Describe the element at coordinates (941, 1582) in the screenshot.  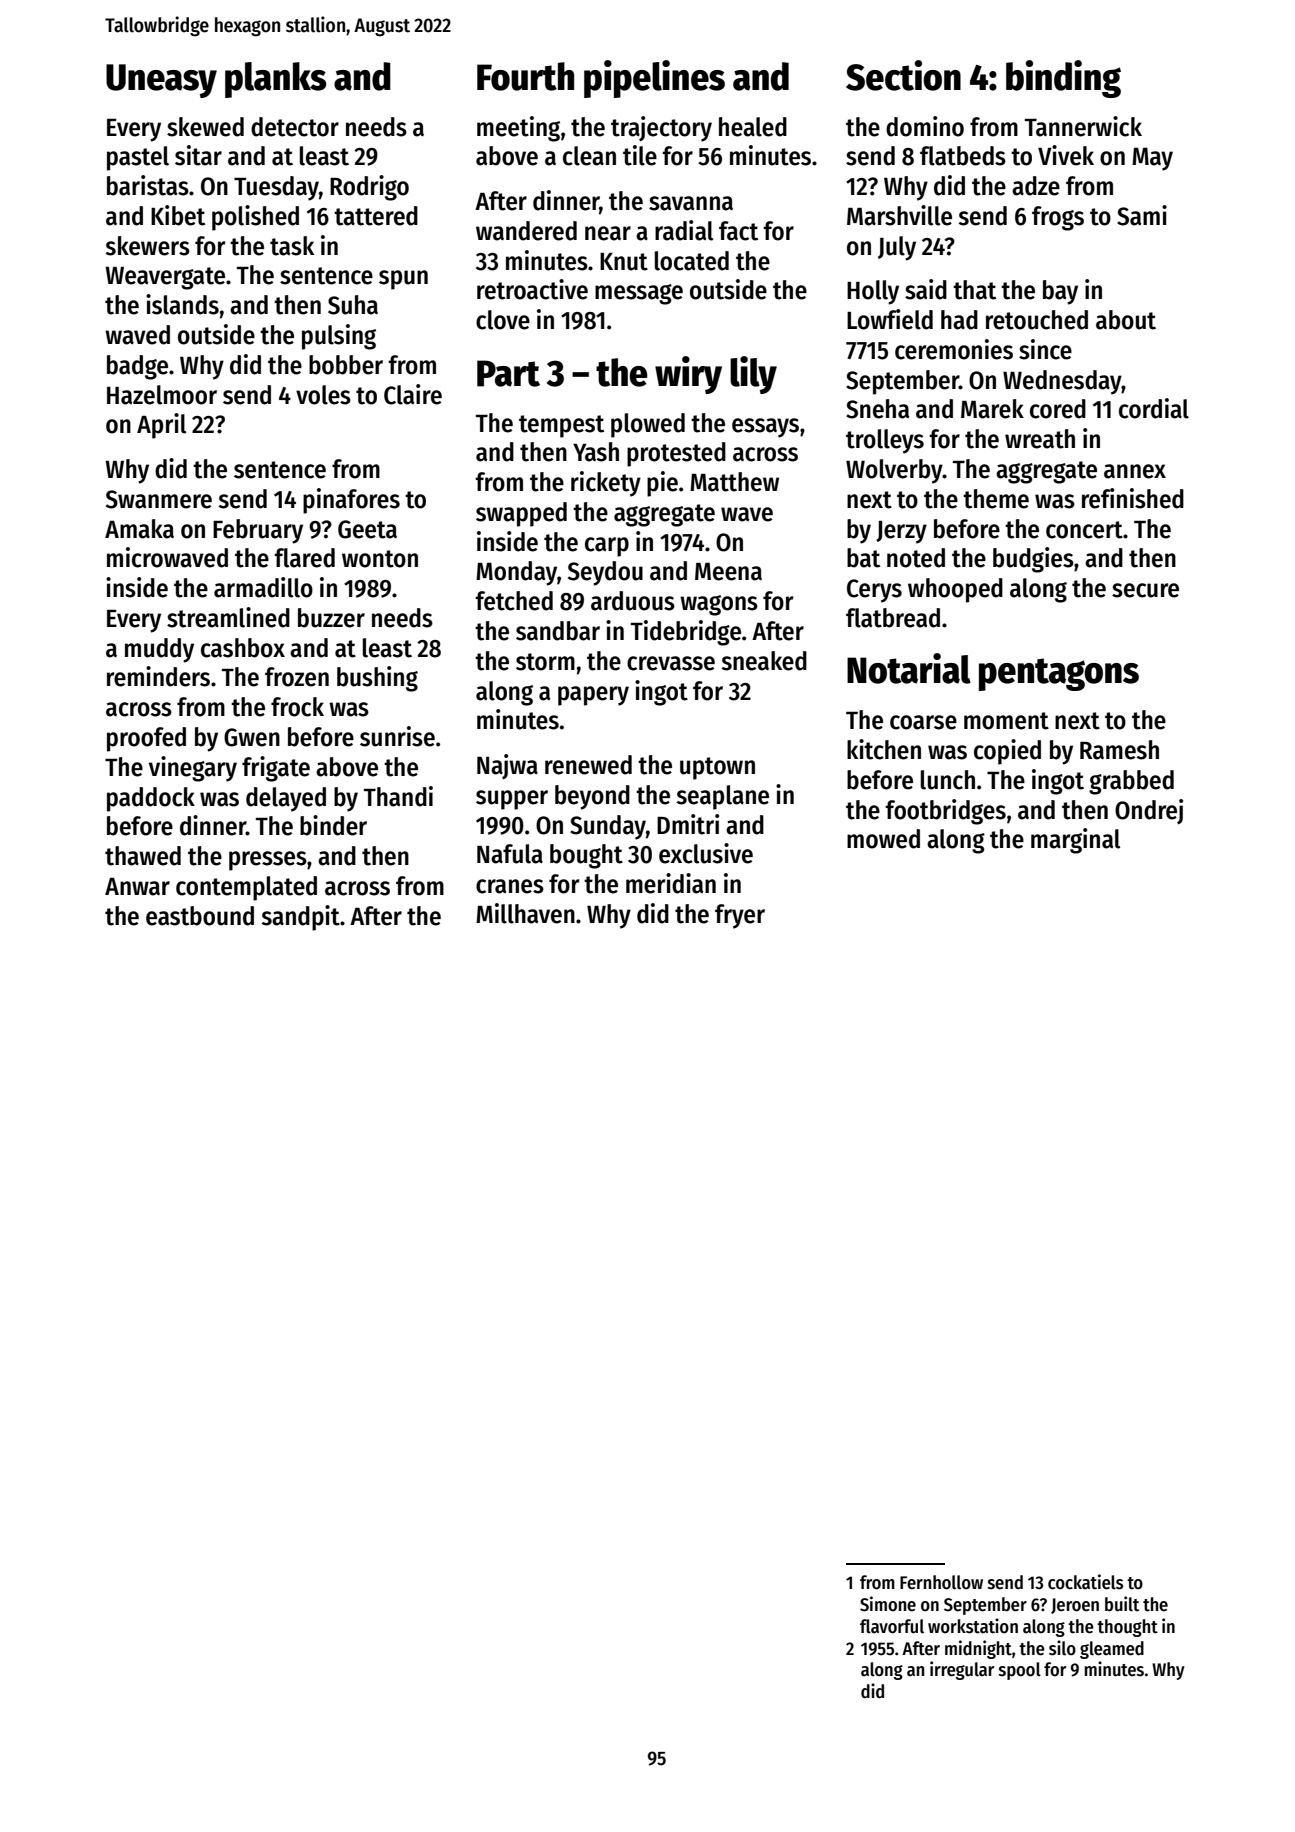
I see `Fernhollow` at that location.
